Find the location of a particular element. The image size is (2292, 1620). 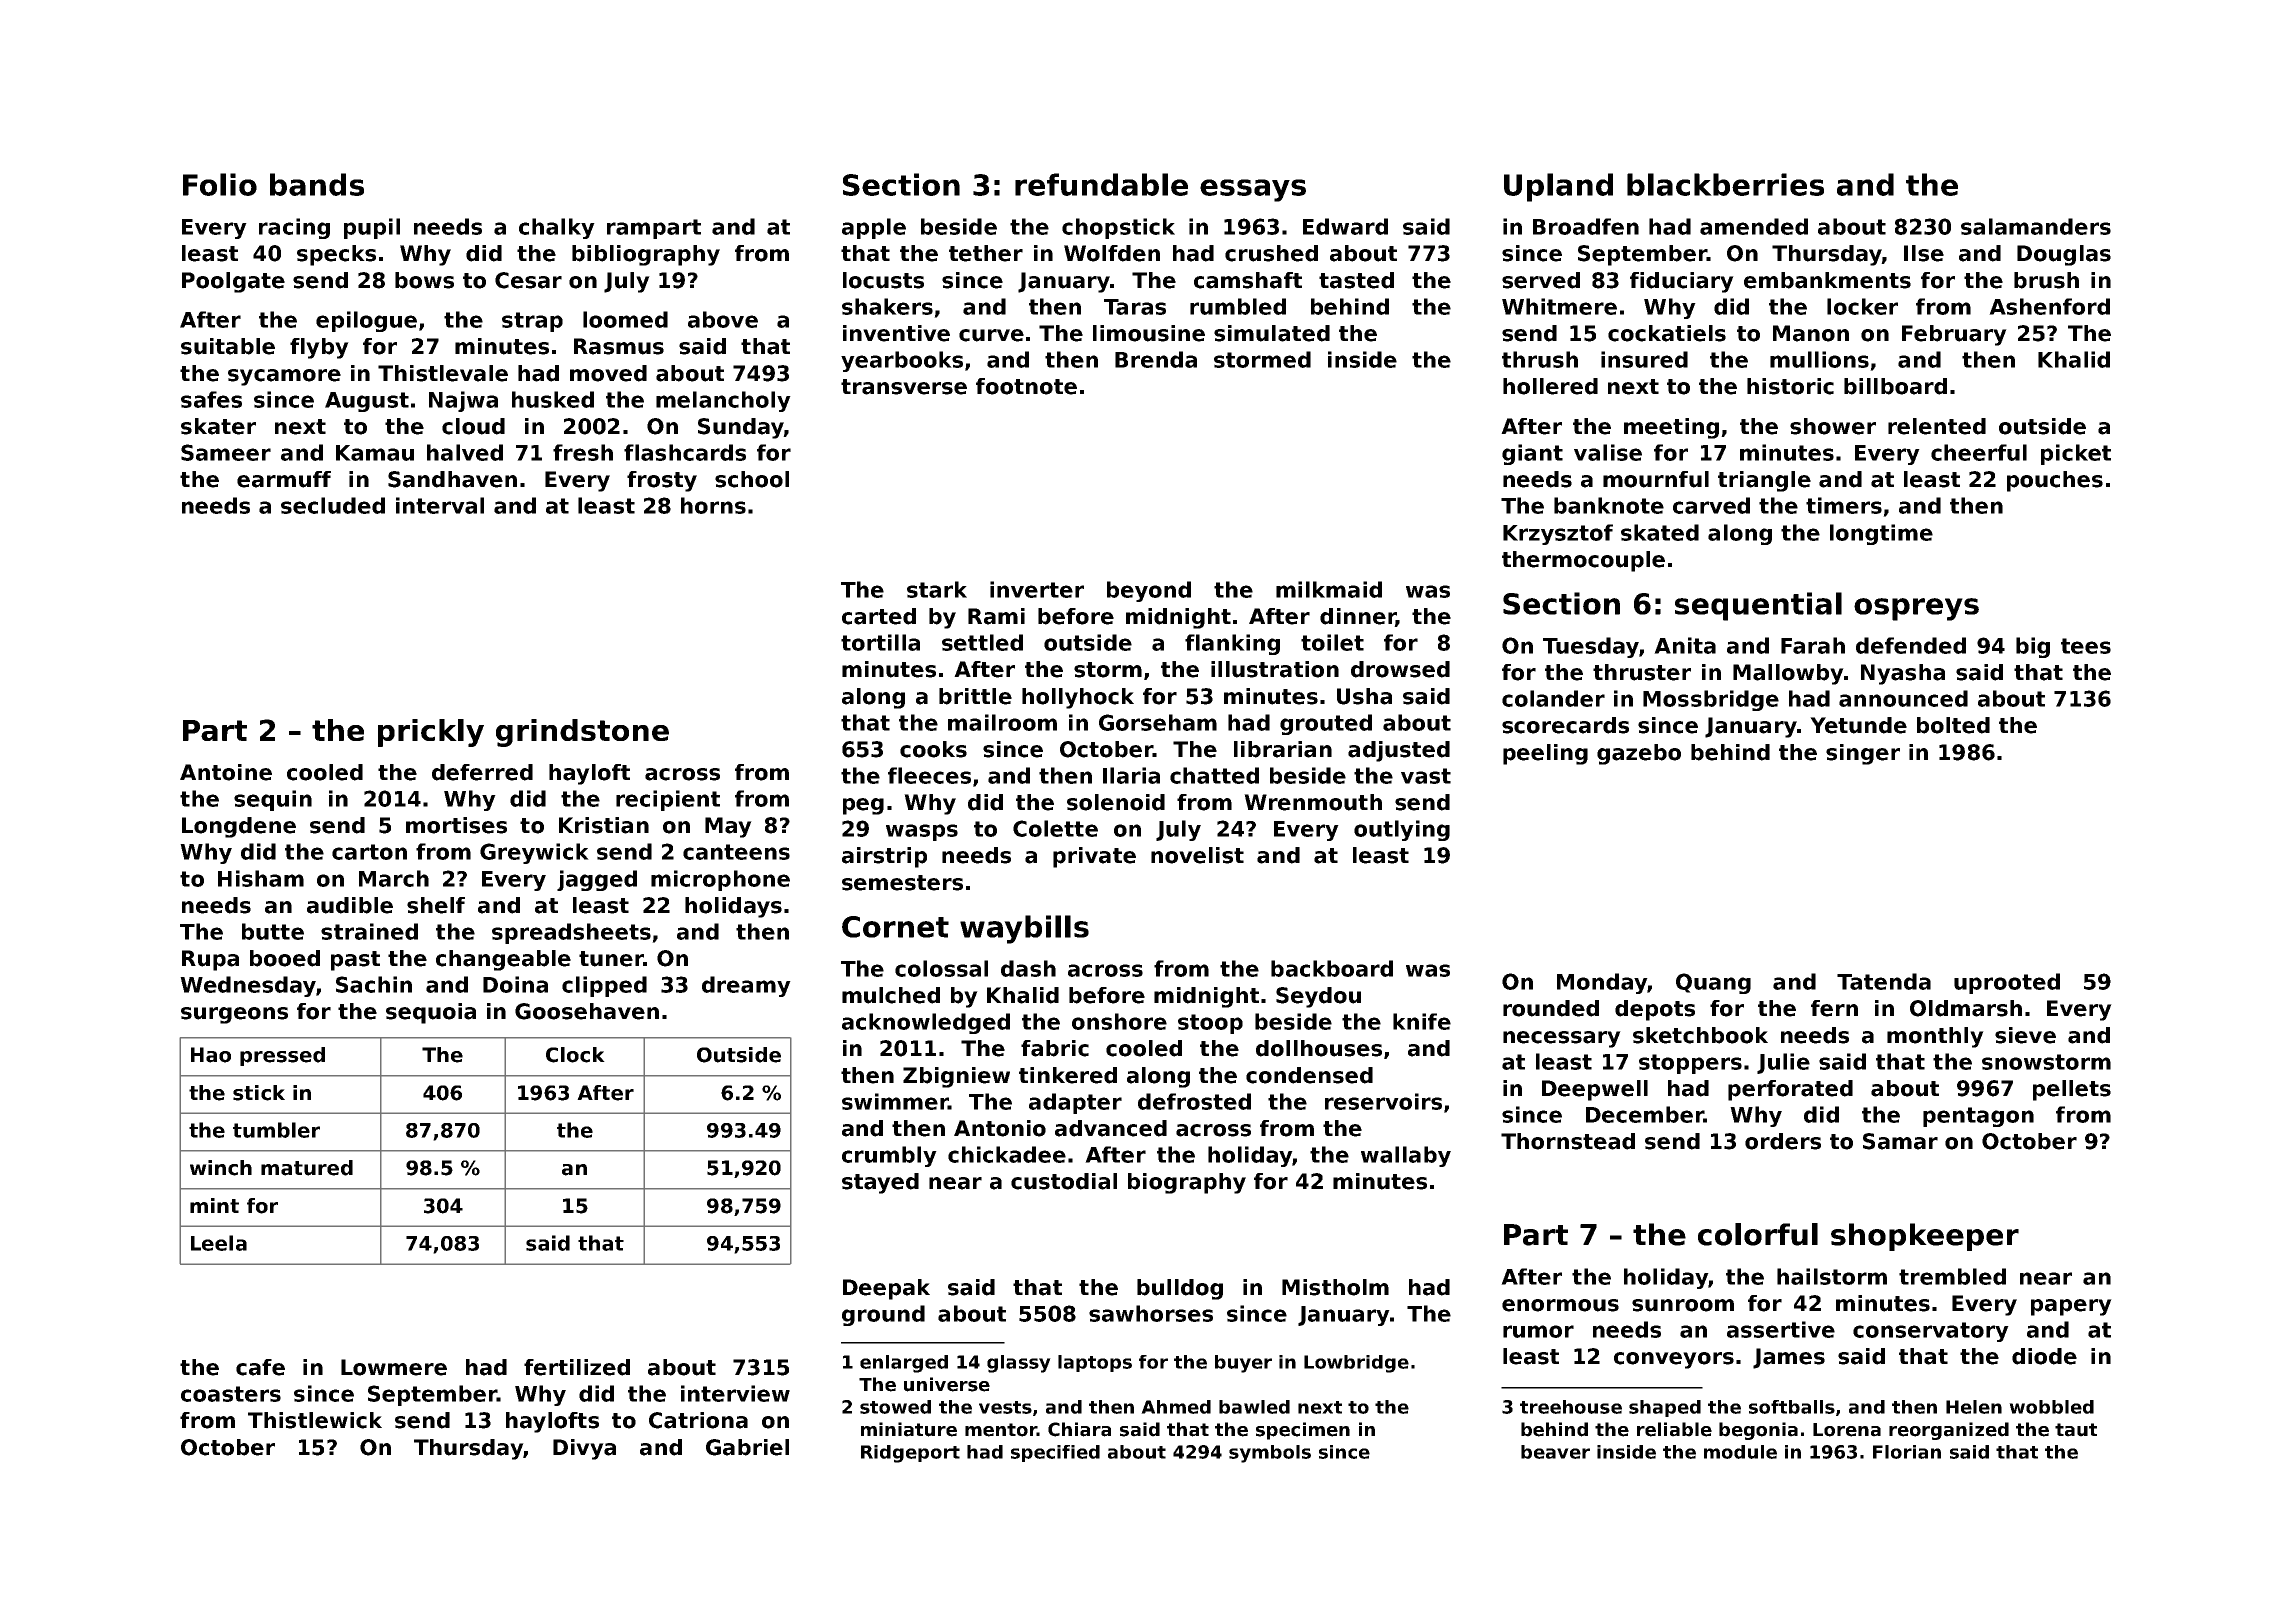

Antoine is located at coordinates (226, 772).
